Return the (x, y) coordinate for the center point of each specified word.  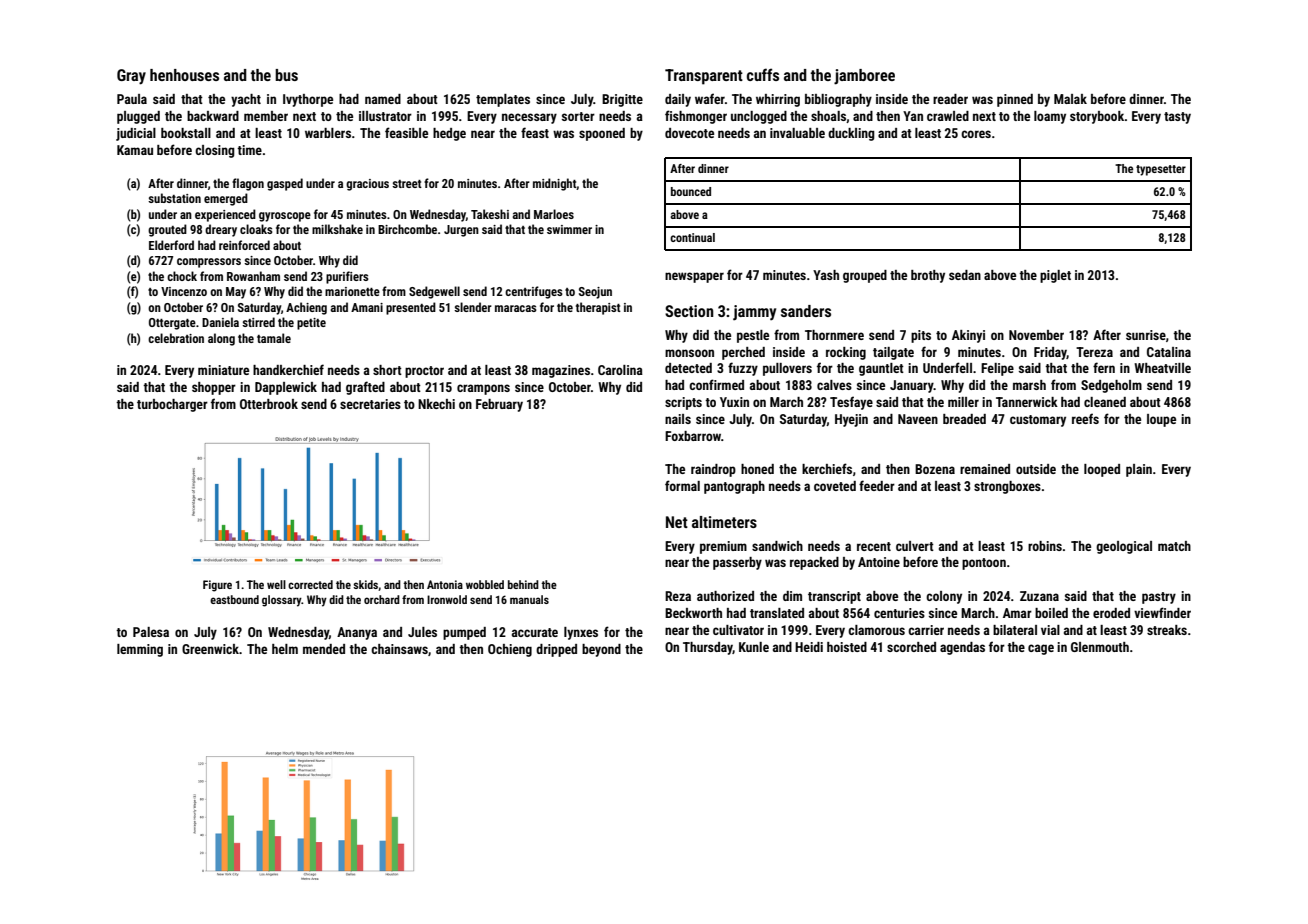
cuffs (763, 74)
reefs (1085, 418)
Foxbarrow (693, 436)
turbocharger (172, 405)
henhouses (184, 75)
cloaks (256, 229)
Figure (217, 586)
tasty (1177, 118)
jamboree (864, 77)
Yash (826, 275)
